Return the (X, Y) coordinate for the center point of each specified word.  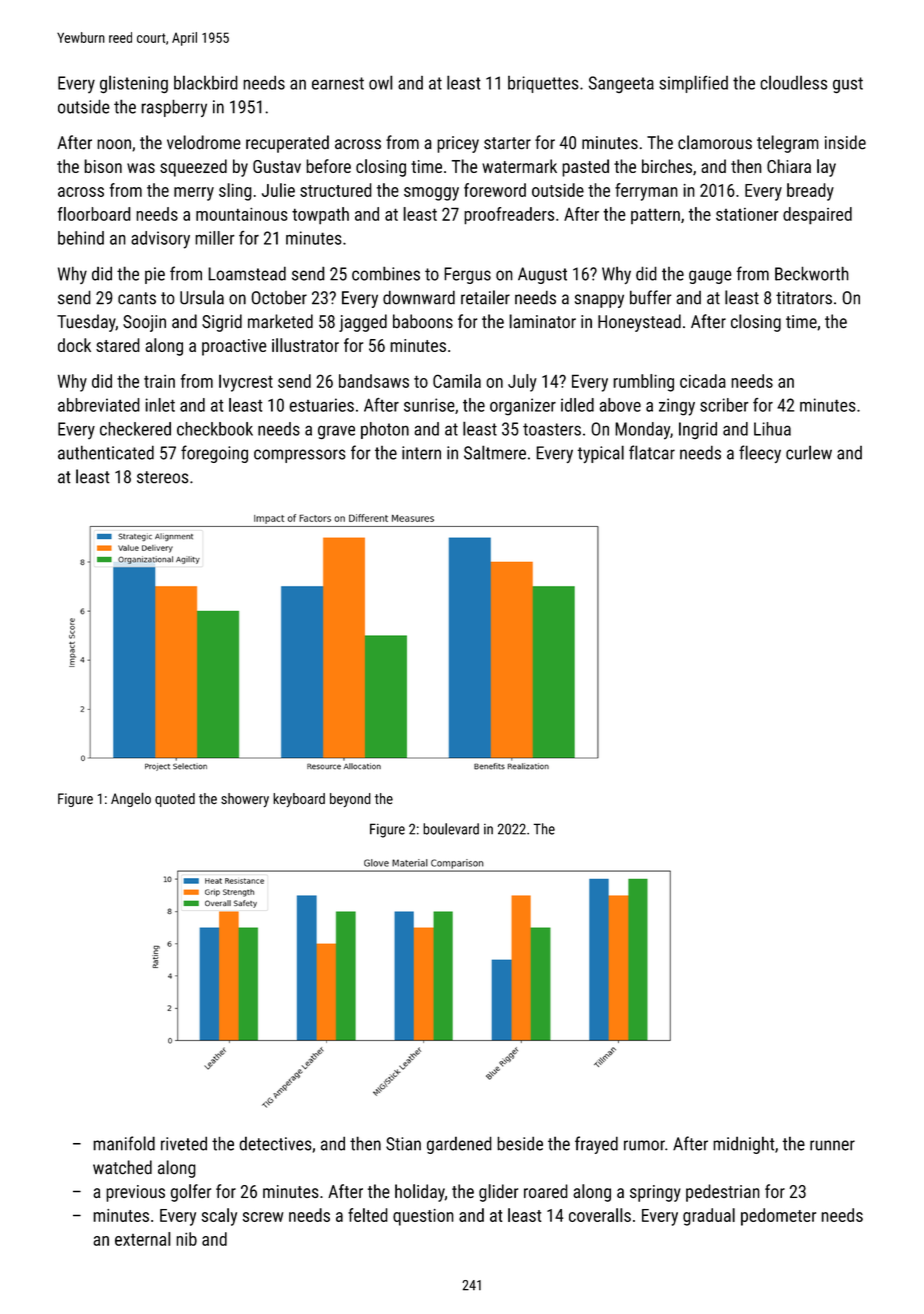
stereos (163, 477)
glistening (134, 84)
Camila (457, 381)
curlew (809, 452)
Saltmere (495, 452)
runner (832, 1145)
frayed (596, 1145)
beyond (350, 800)
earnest (338, 83)
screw (263, 1217)
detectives (275, 1143)
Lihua (772, 429)
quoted (175, 800)
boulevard (451, 829)
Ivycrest (246, 383)
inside (845, 142)
